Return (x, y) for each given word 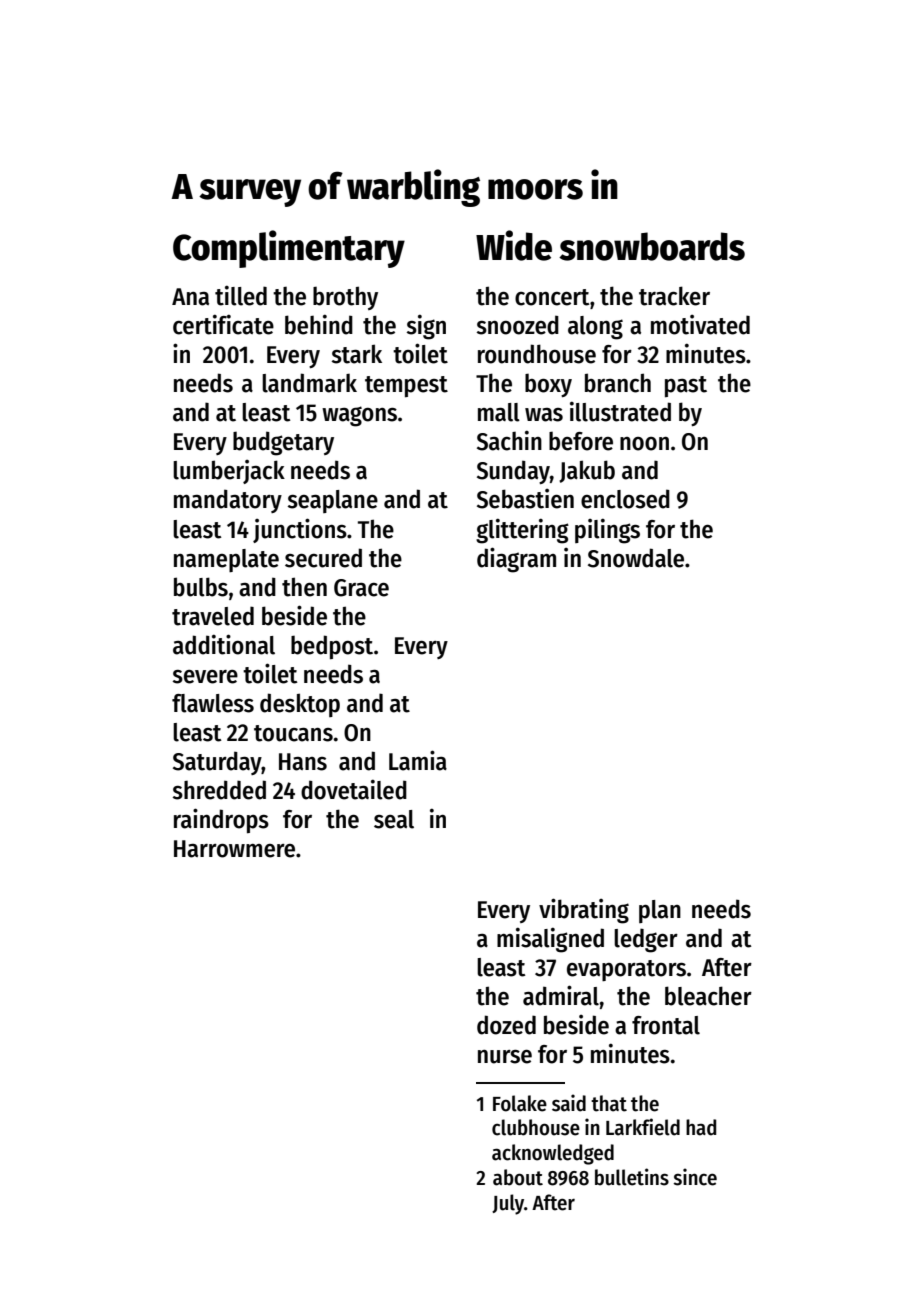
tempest (406, 386)
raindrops (221, 820)
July (508, 1204)
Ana (190, 297)
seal (394, 819)
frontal (666, 1025)
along (595, 328)
